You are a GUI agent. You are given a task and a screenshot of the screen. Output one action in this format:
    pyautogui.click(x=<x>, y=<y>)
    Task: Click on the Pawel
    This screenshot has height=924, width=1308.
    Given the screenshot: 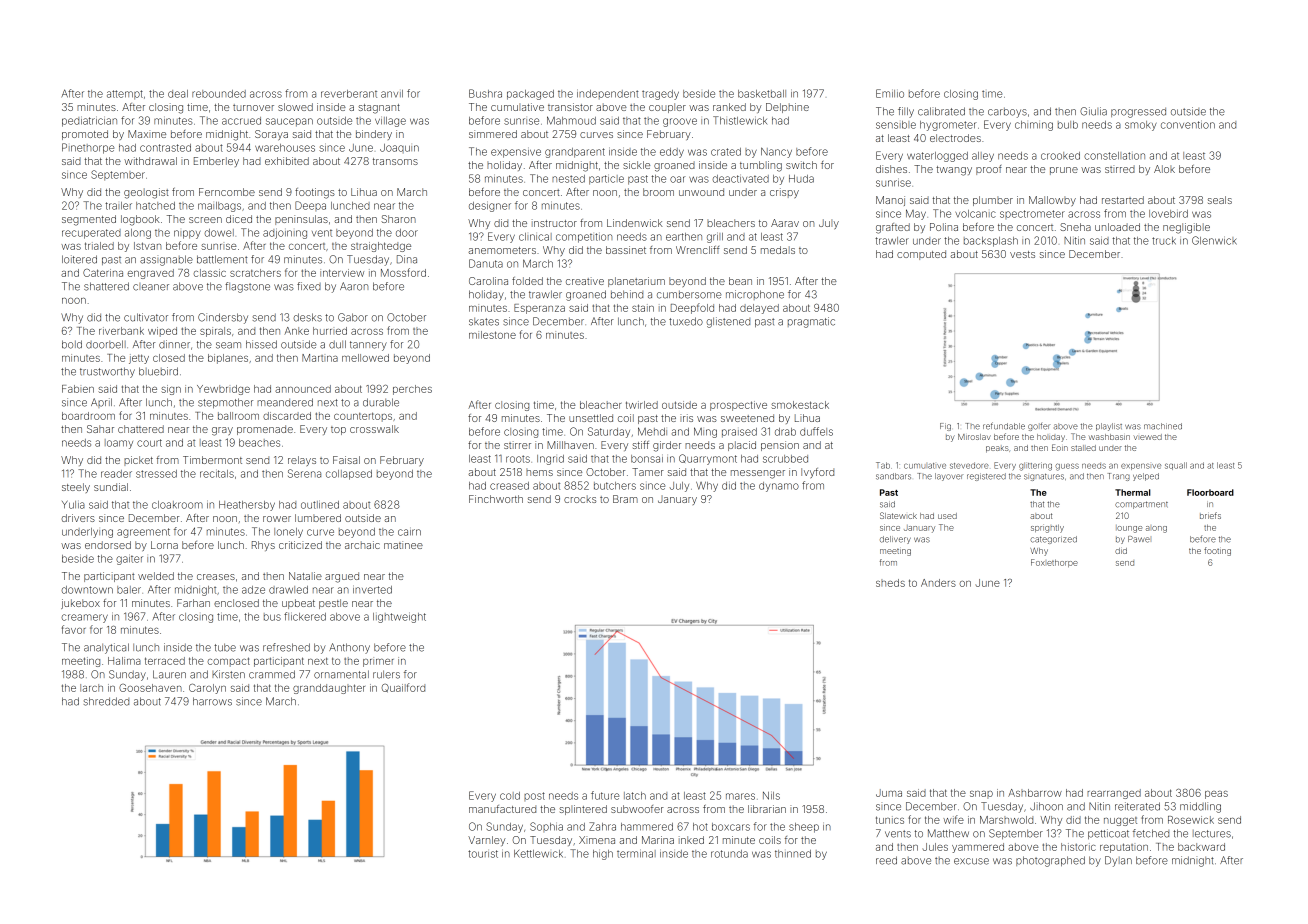 What is the action you would take?
    pyautogui.click(x=1139, y=539)
